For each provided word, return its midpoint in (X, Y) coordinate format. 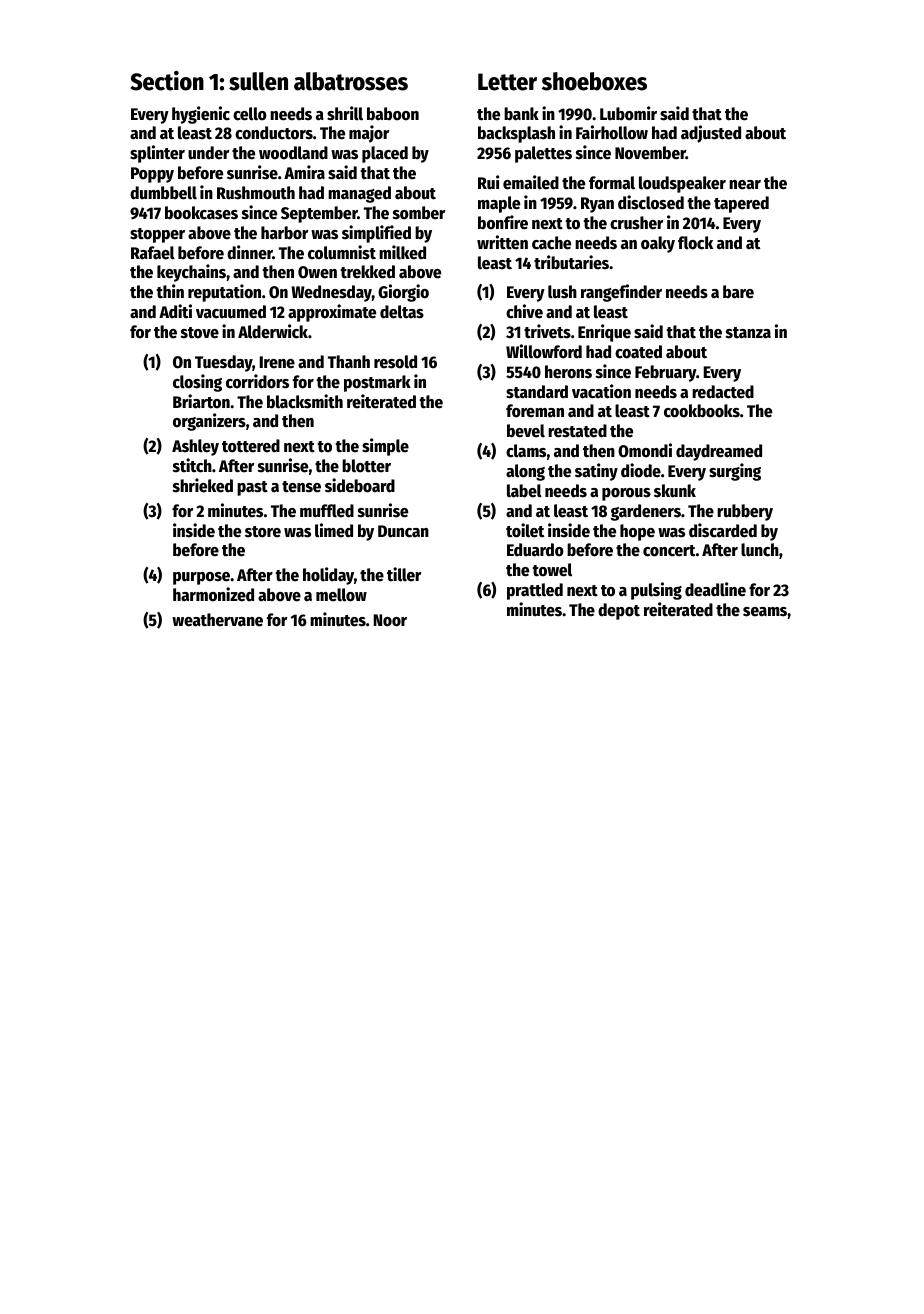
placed (385, 154)
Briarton (201, 401)
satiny (596, 472)
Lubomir (628, 113)
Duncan (403, 531)
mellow (341, 595)
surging (735, 472)
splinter (157, 154)
